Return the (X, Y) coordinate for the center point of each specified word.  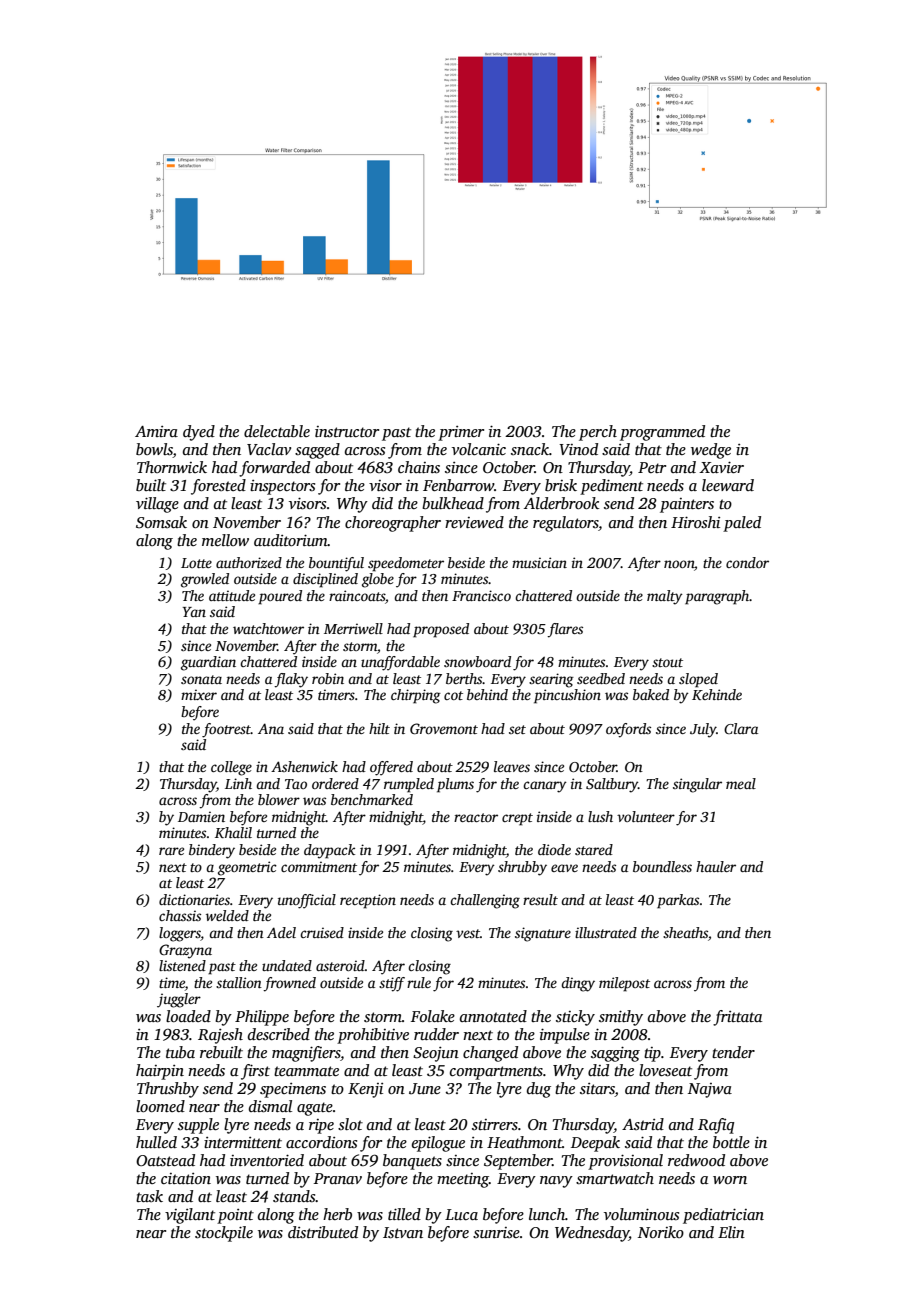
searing (551, 680)
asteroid (340, 965)
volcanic (479, 449)
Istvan (403, 1233)
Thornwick (172, 467)
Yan (194, 612)
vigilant (190, 1216)
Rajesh (220, 1036)
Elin (731, 1232)
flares (565, 630)
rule (419, 982)
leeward (728, 485)
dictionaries (194, 899)
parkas (678, 901)
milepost (624, 984)
